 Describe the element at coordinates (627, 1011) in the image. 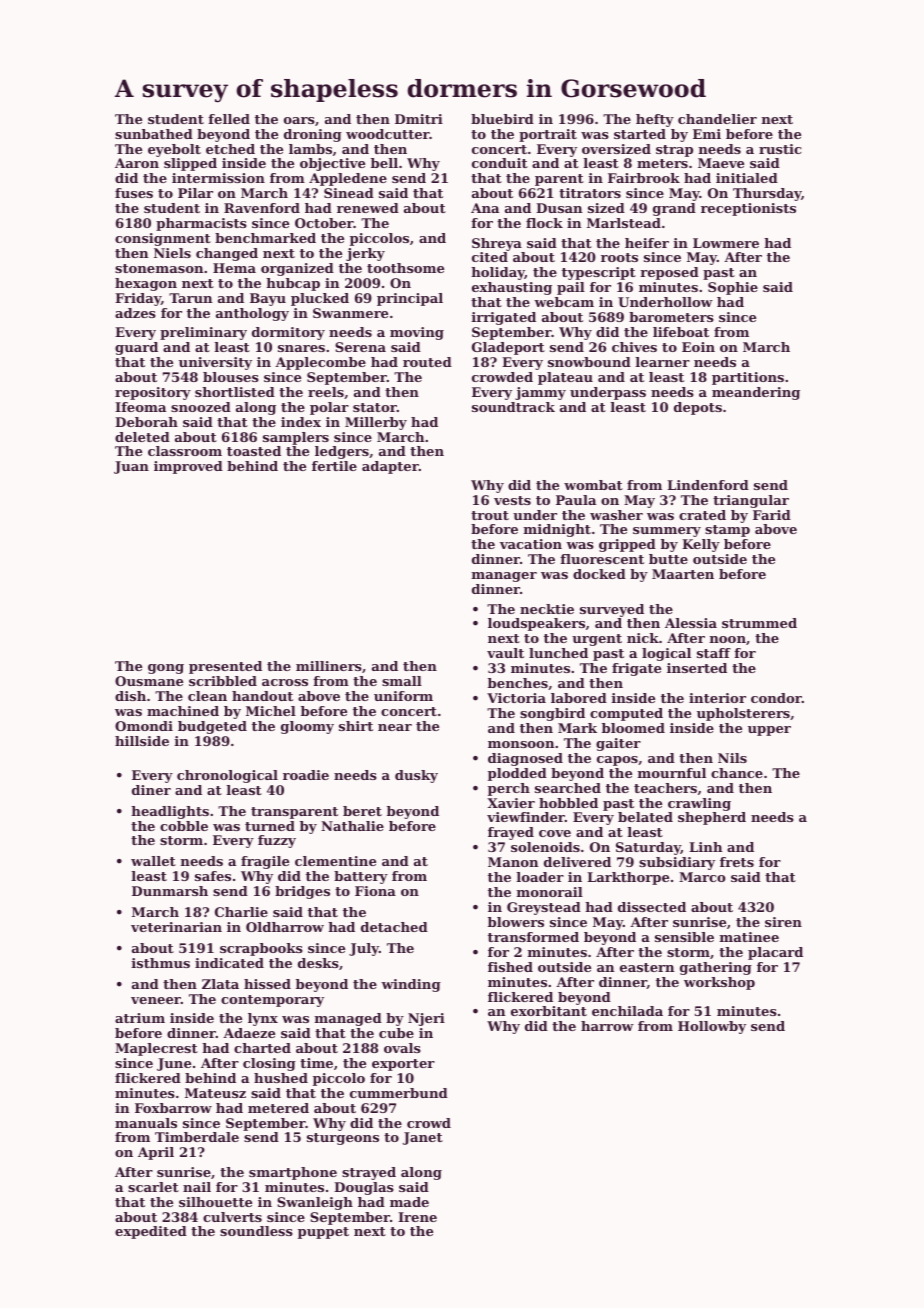

I see `enchilada` at that location.
